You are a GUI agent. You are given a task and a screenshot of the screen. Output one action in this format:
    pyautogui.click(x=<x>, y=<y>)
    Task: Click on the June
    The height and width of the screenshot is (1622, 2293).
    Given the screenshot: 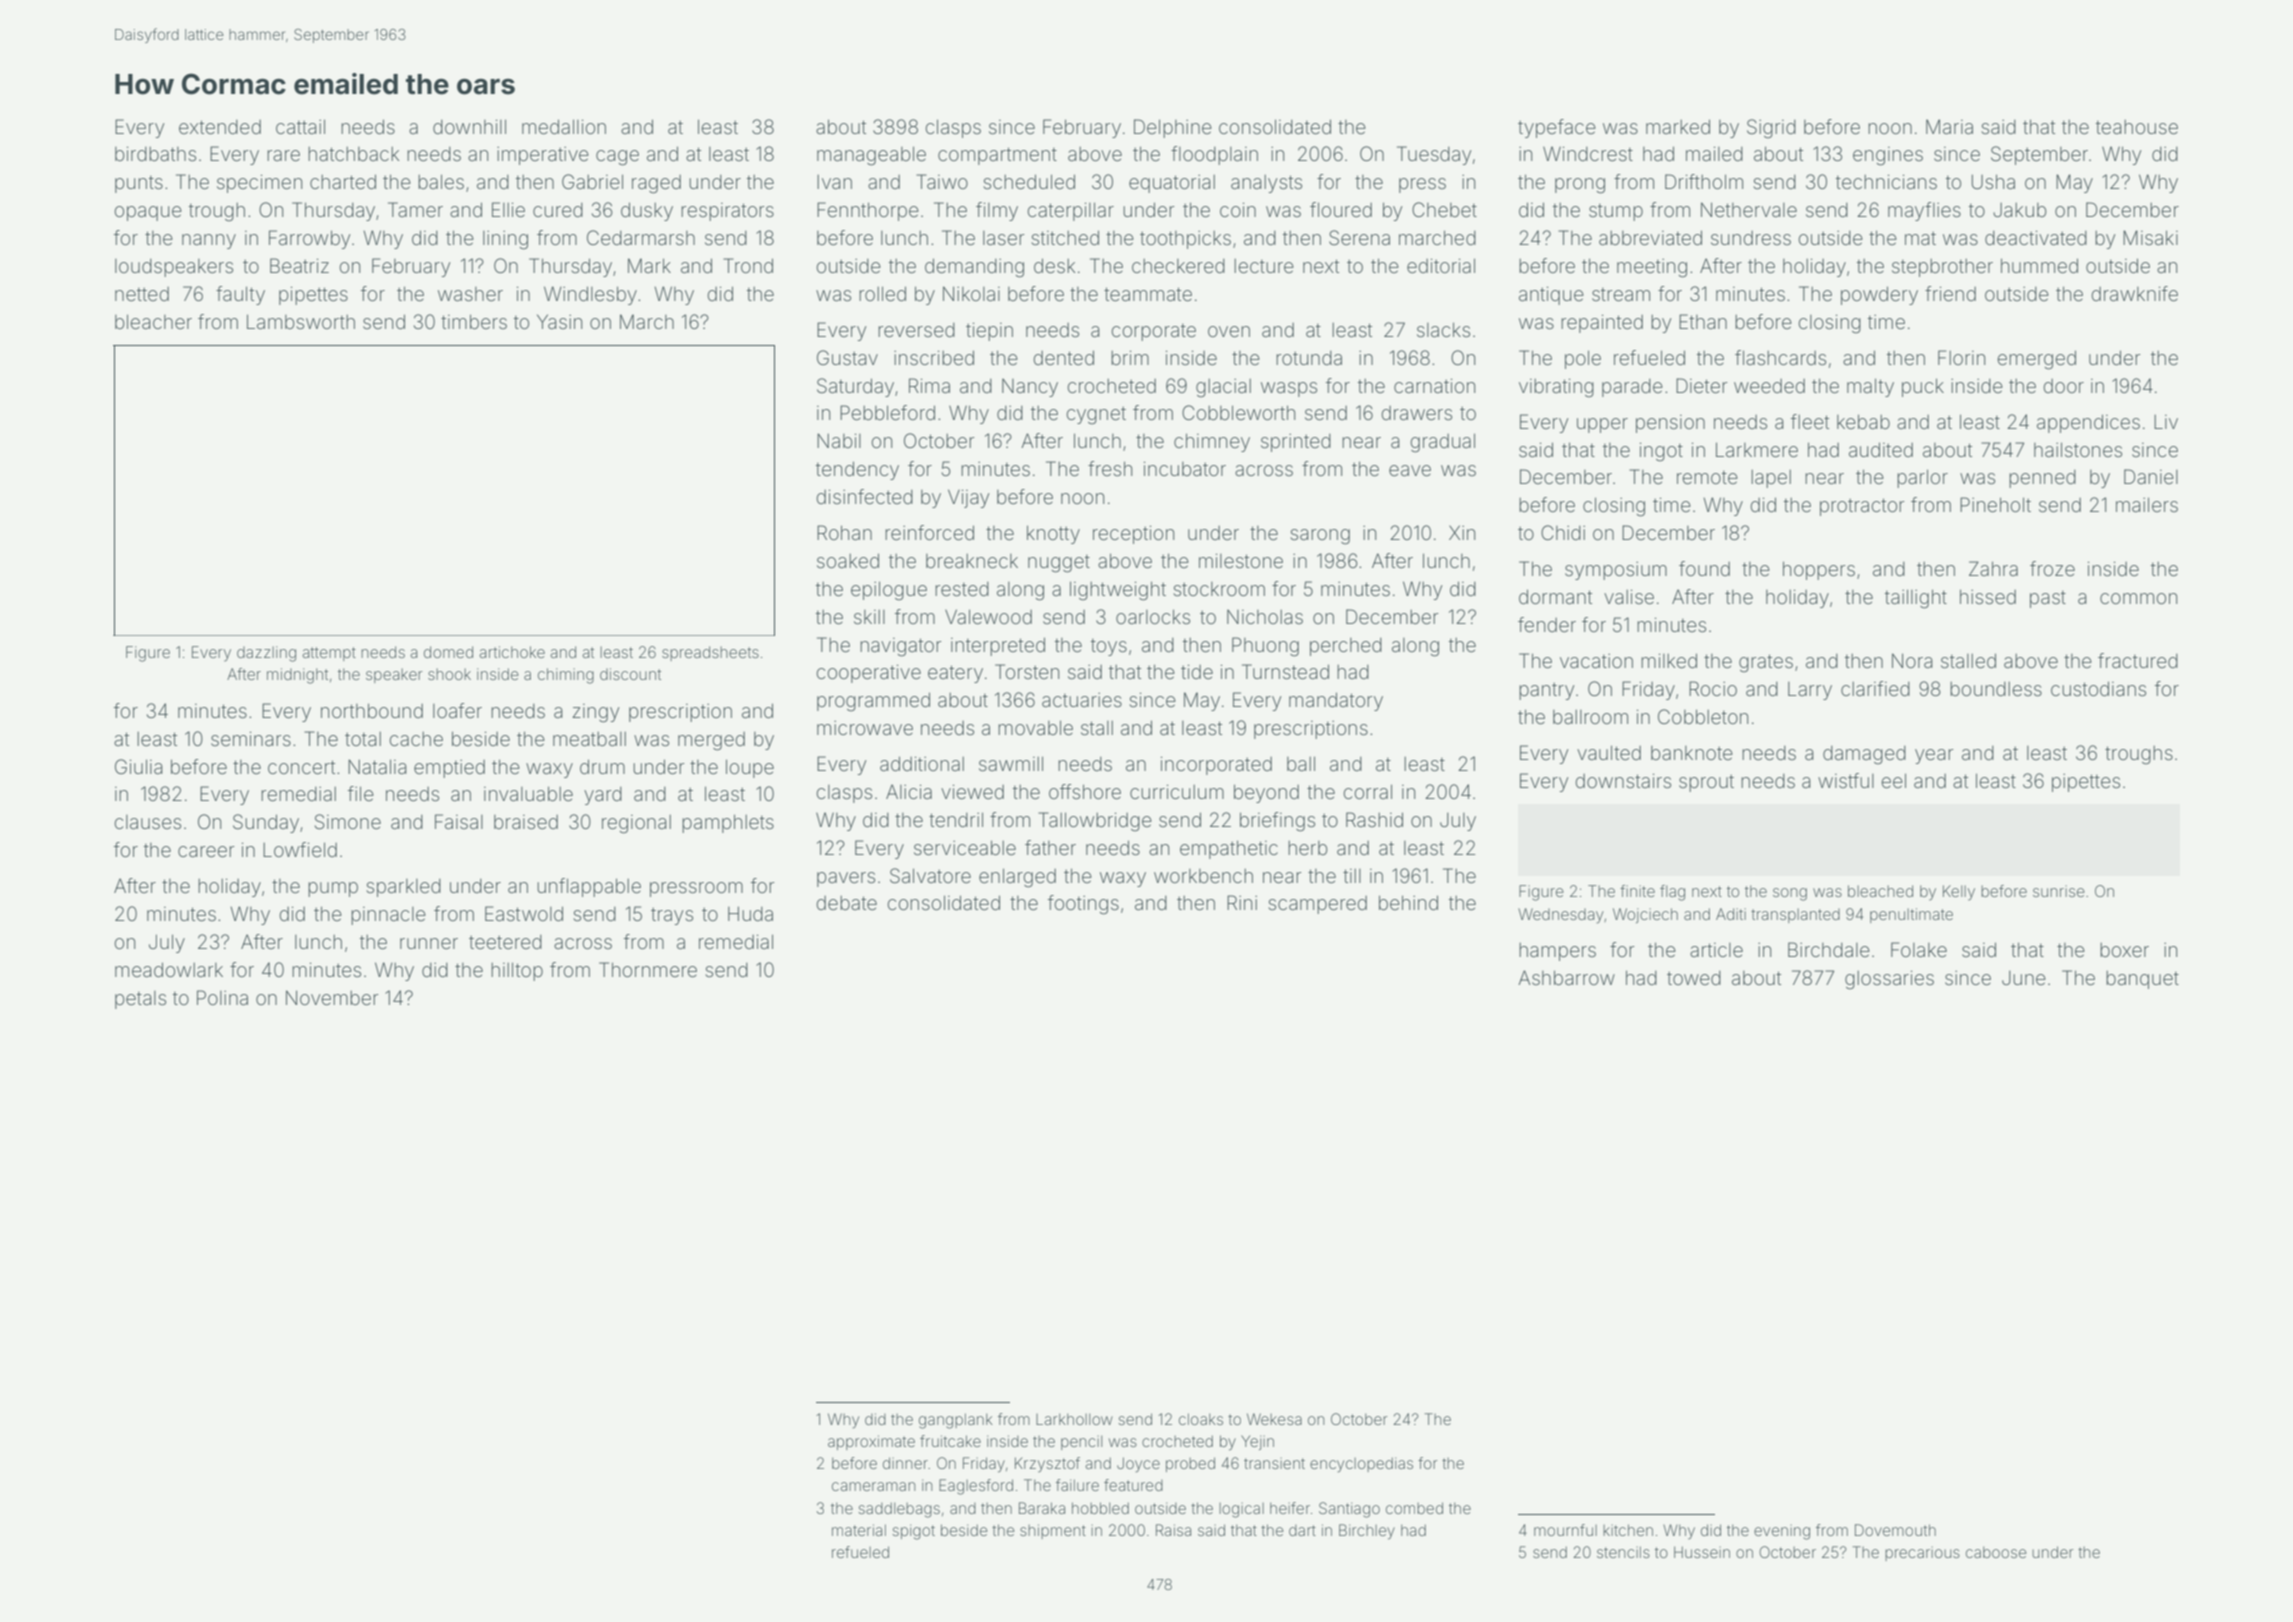 What is the action you would take?
    pyautogui.click(x=2024, y=978)
